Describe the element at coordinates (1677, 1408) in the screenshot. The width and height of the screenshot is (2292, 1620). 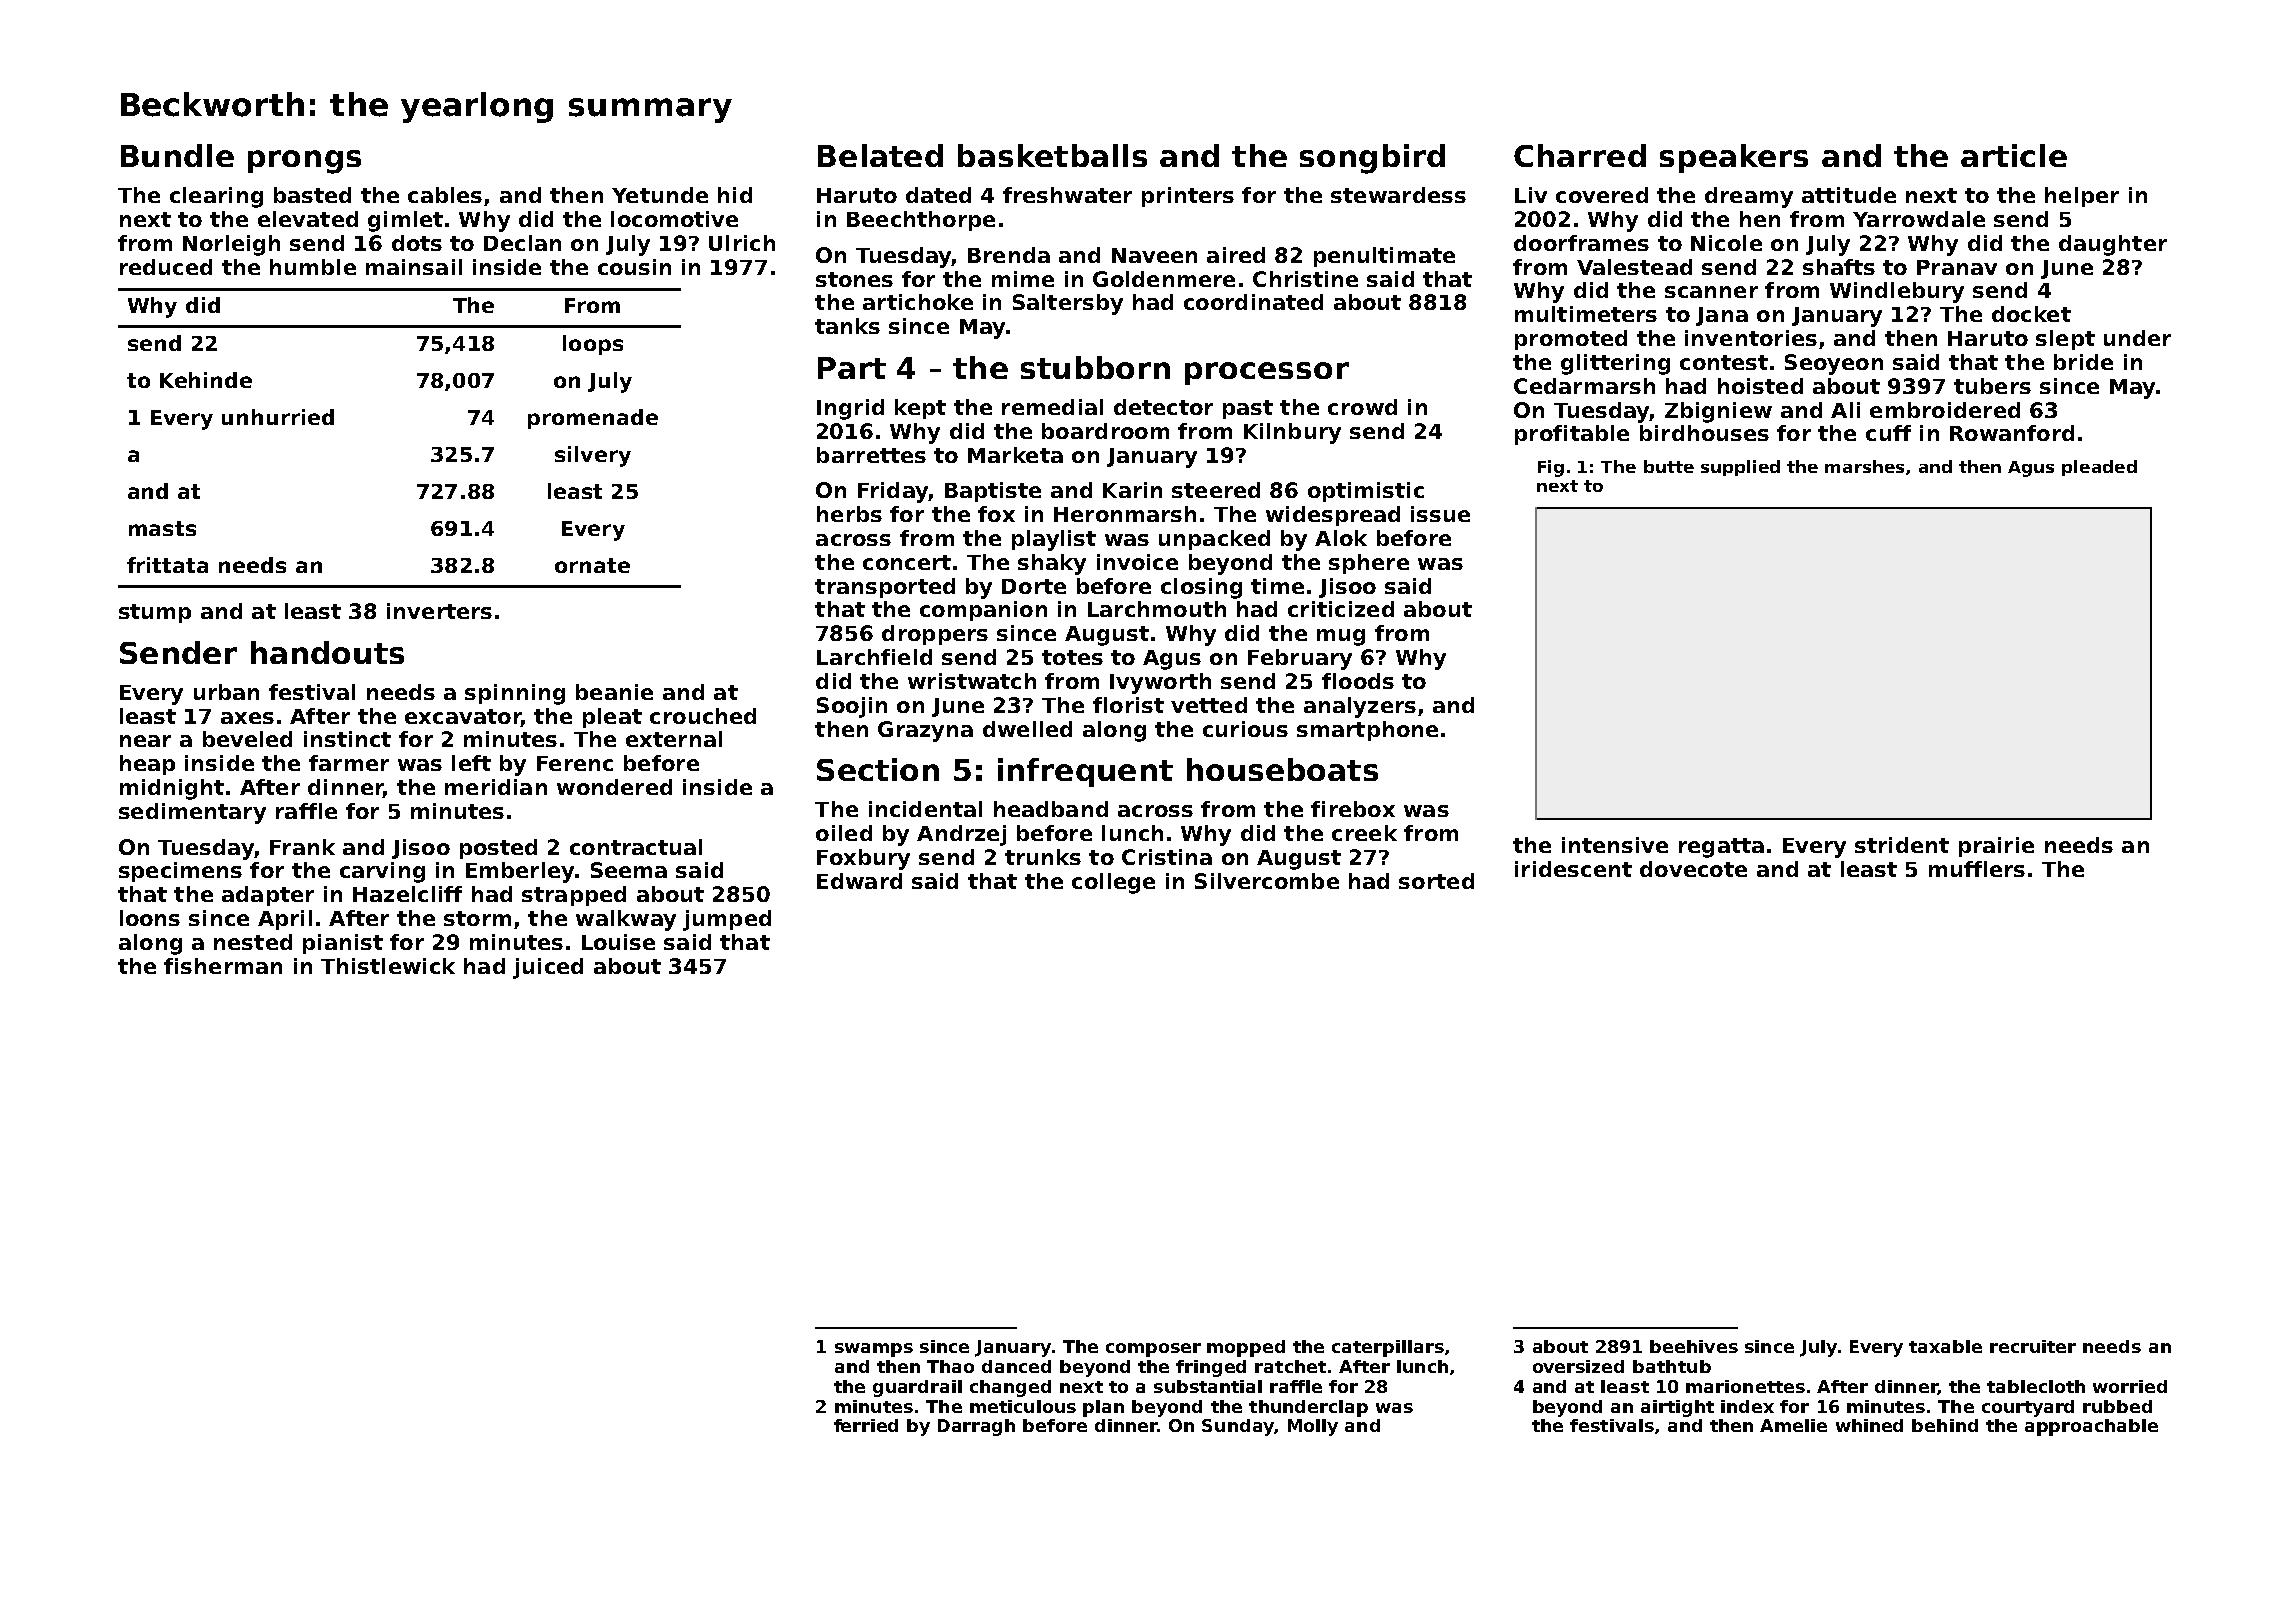
I see `airtight` at that location.
